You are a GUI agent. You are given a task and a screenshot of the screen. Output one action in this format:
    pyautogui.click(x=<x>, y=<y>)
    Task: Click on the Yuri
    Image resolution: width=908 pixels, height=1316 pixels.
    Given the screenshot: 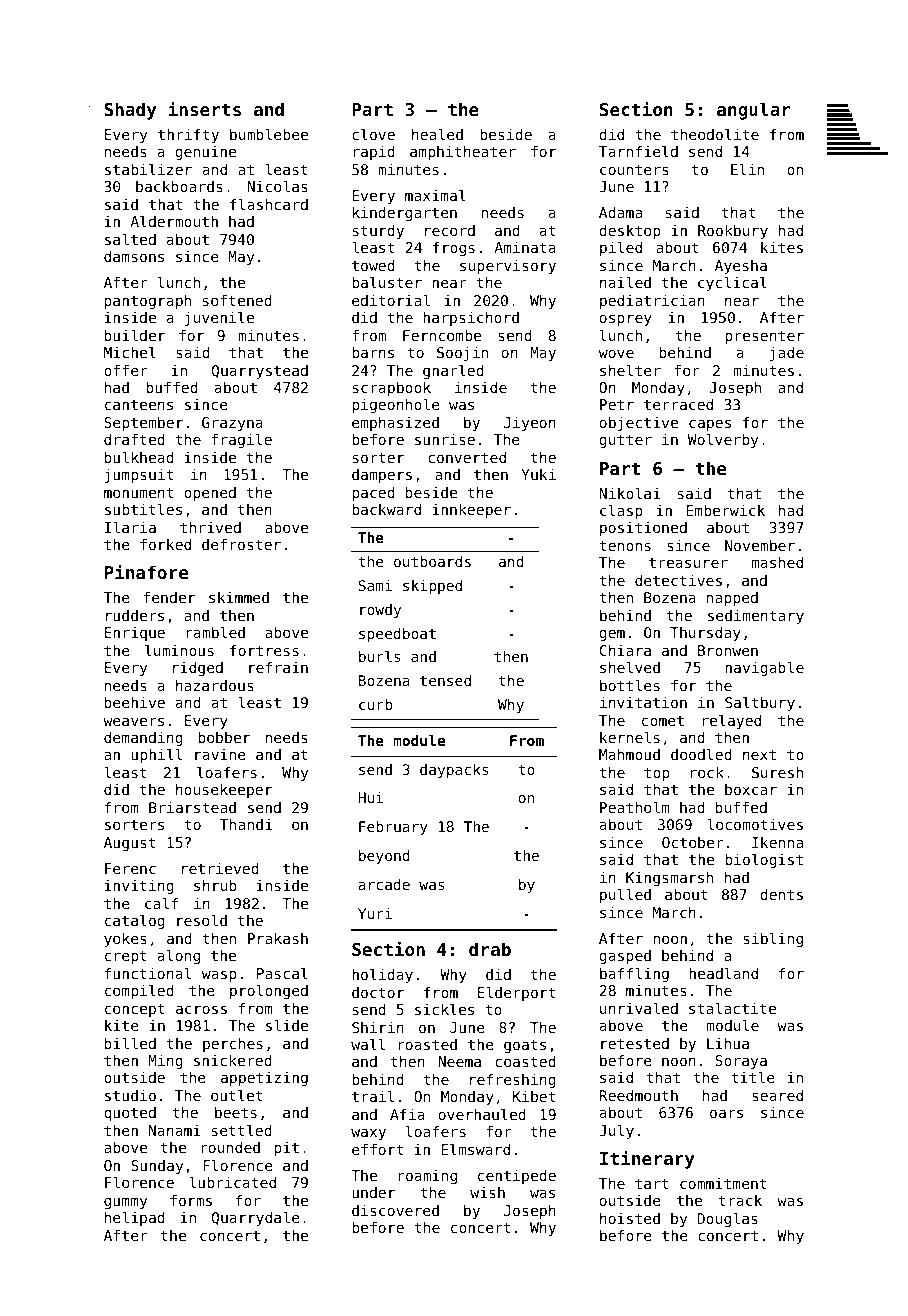 What is the action you would take?
    pyautogui.click(x=375, y=913)
